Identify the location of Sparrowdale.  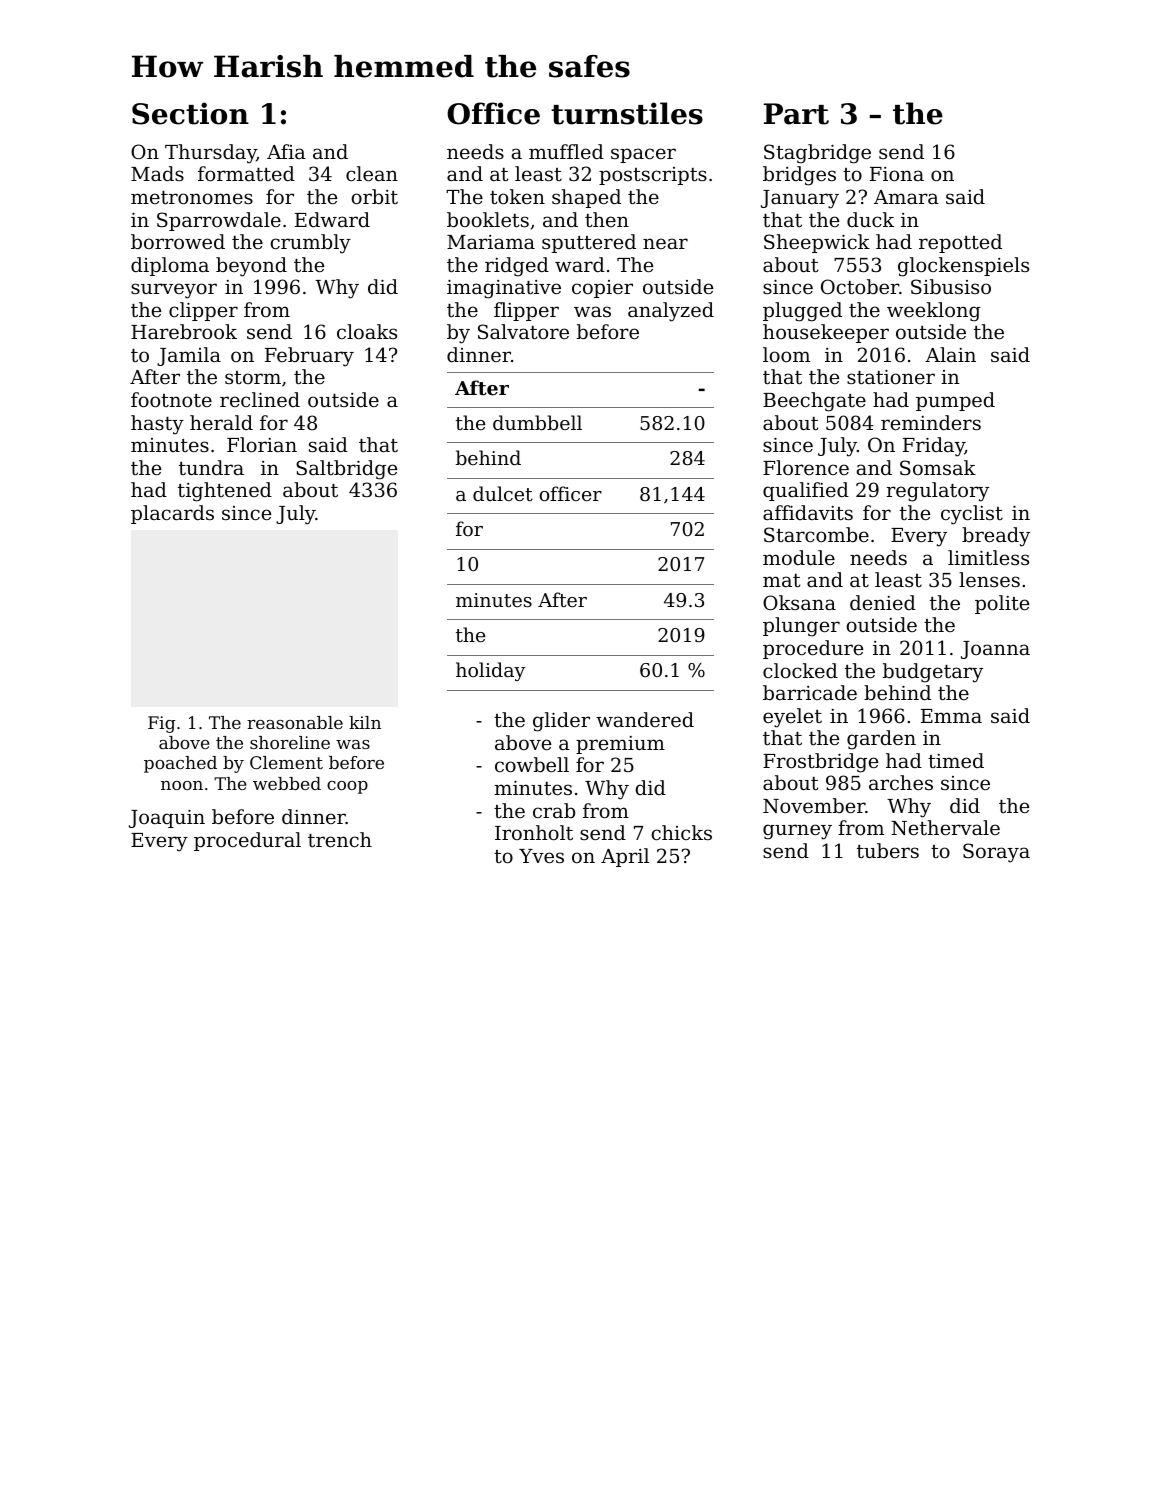
(219, 221).
